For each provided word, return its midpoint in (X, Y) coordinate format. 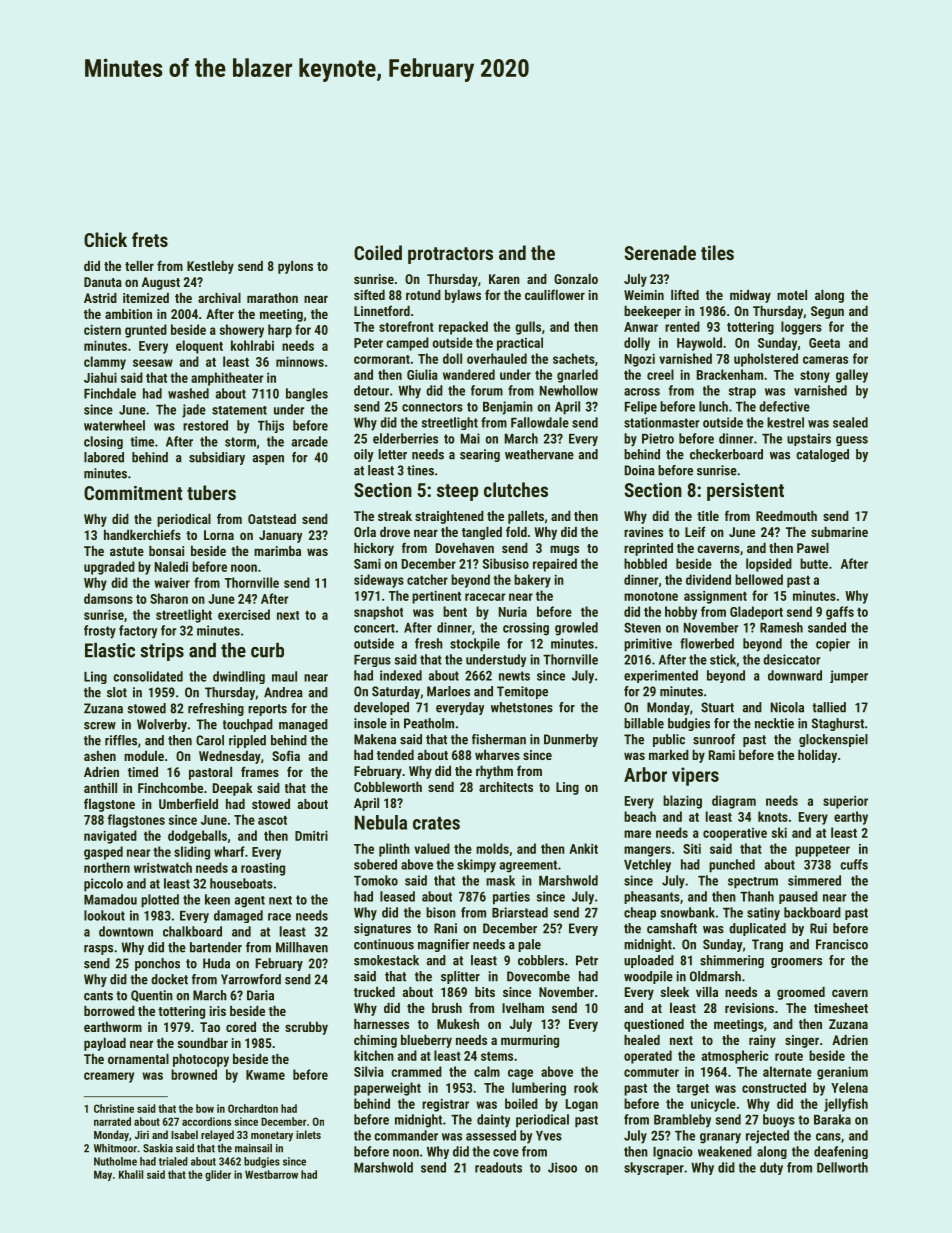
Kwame (265, 1075)
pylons (295, 267)
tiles (717, 252)
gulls (528, 328)
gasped (103, 853)
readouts (498, 1167)
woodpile (648, 977)
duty (771, 1168)
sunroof (714, 739)
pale (529, 945)
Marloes (448, 691)
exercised (244, 614)
